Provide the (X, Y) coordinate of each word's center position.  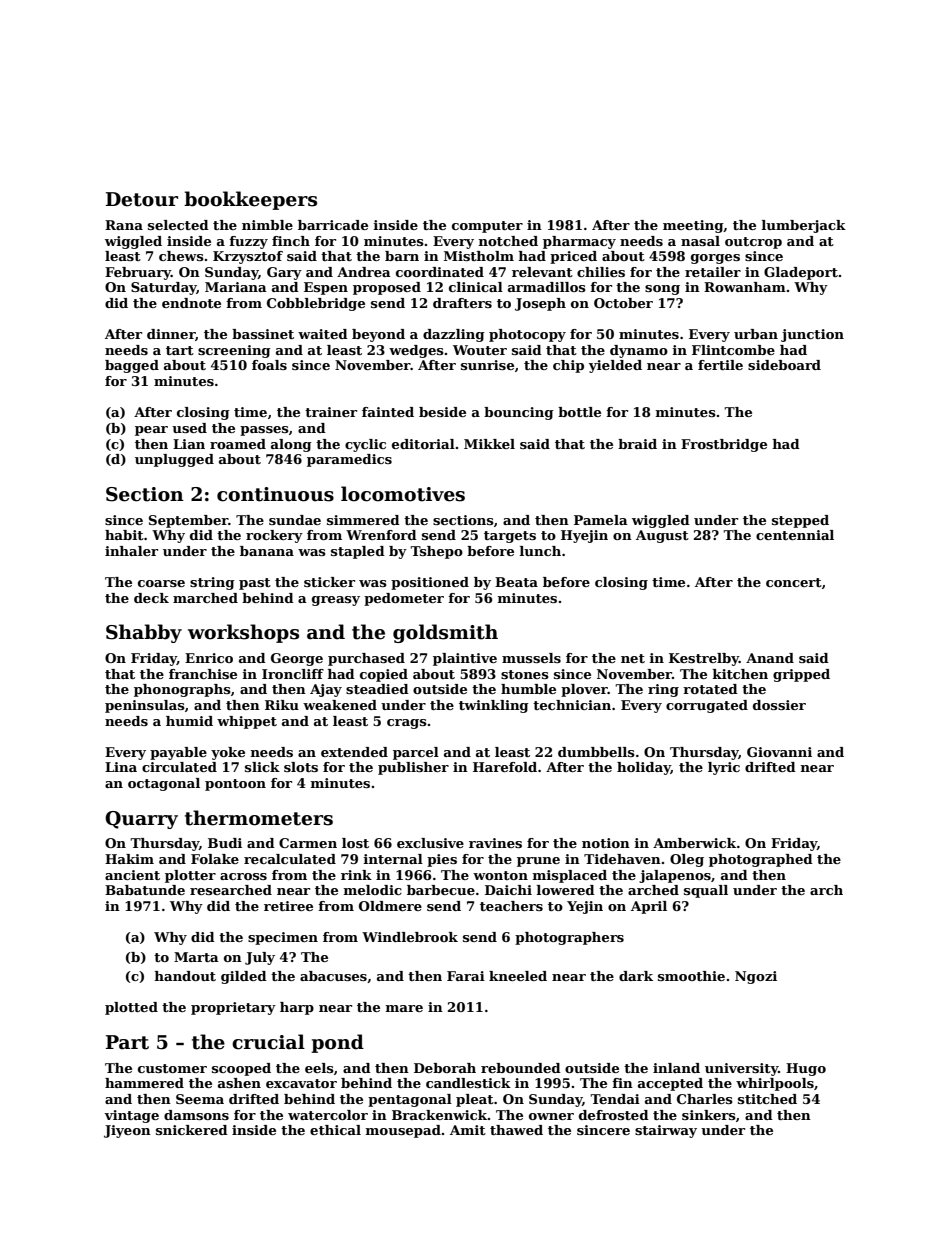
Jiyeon (127, 1131)
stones (525, 674)
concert (794, 582)
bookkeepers (250, 200)
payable (178, 753)
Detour (142, 199)
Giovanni (779, 752)
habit (124, 535)
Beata (516, 582)
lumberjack (804, 226)
